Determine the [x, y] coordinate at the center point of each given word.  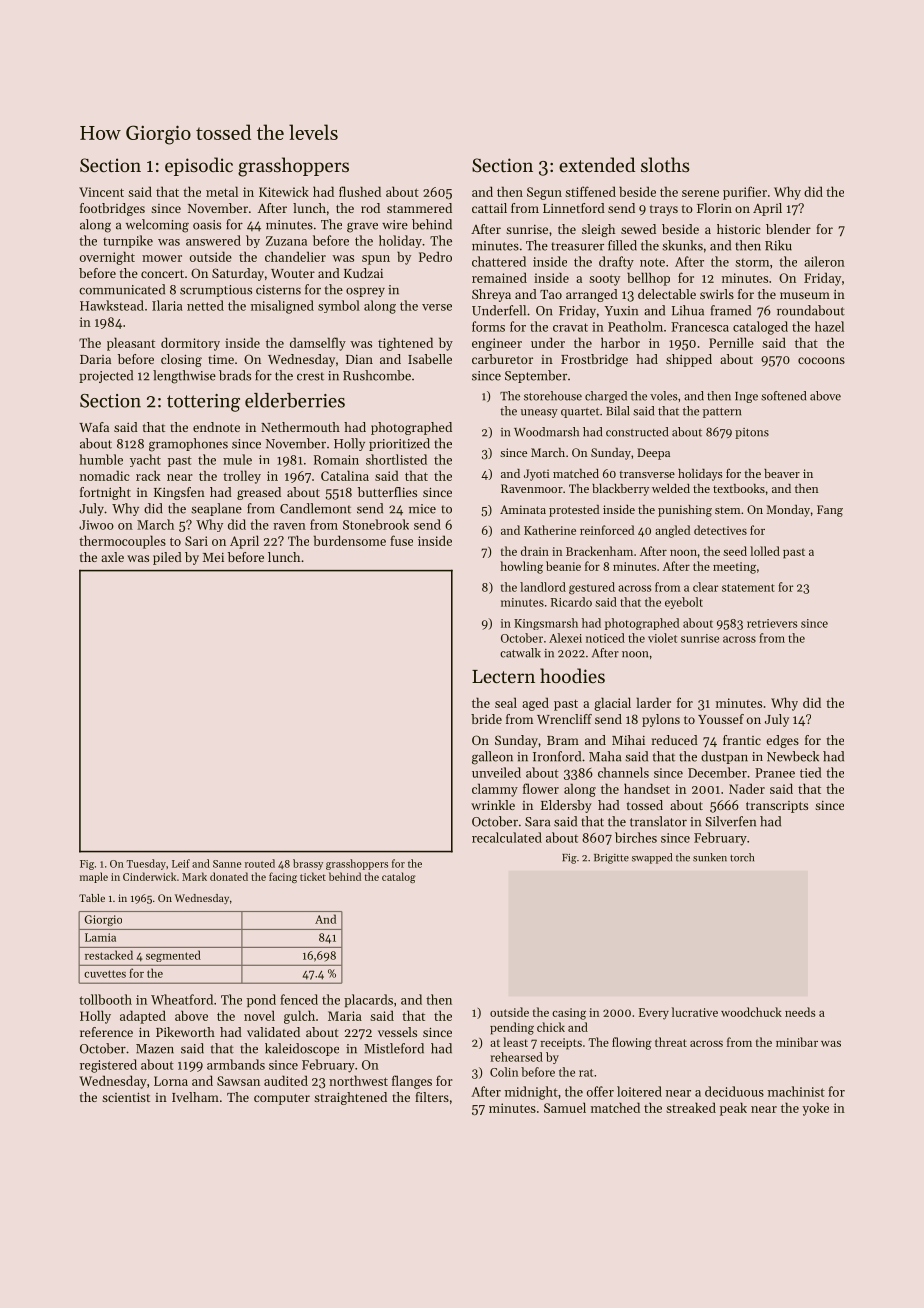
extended [597, 164]
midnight [531, 1093]
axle [112, 557]
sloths [665, 164]
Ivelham [195, 1097]
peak [733, 1109]
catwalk [520, 653]
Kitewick [284, 191]
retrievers [772, 623]
